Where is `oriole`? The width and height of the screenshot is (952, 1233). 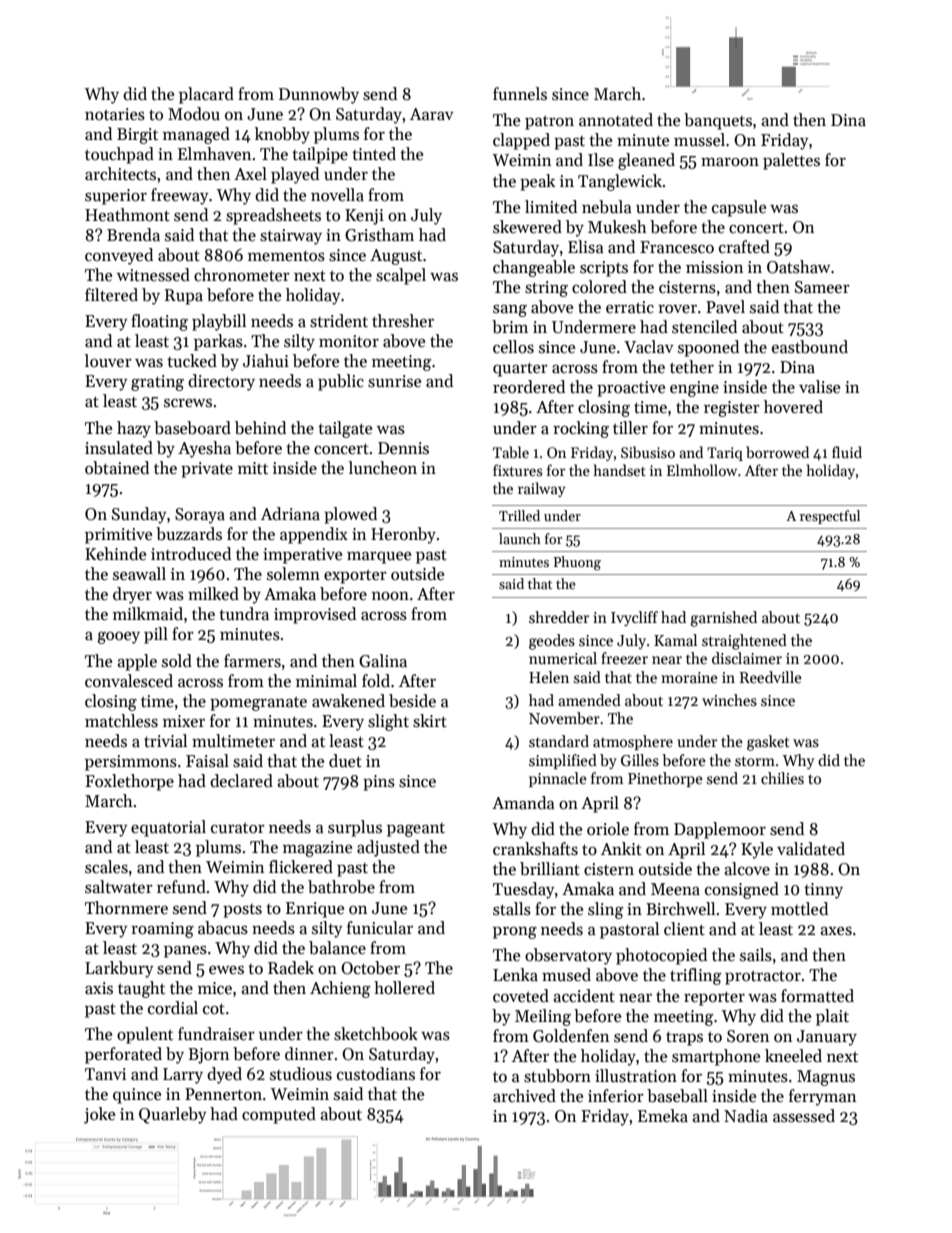 oriole is located at coordinates (608, 829).
